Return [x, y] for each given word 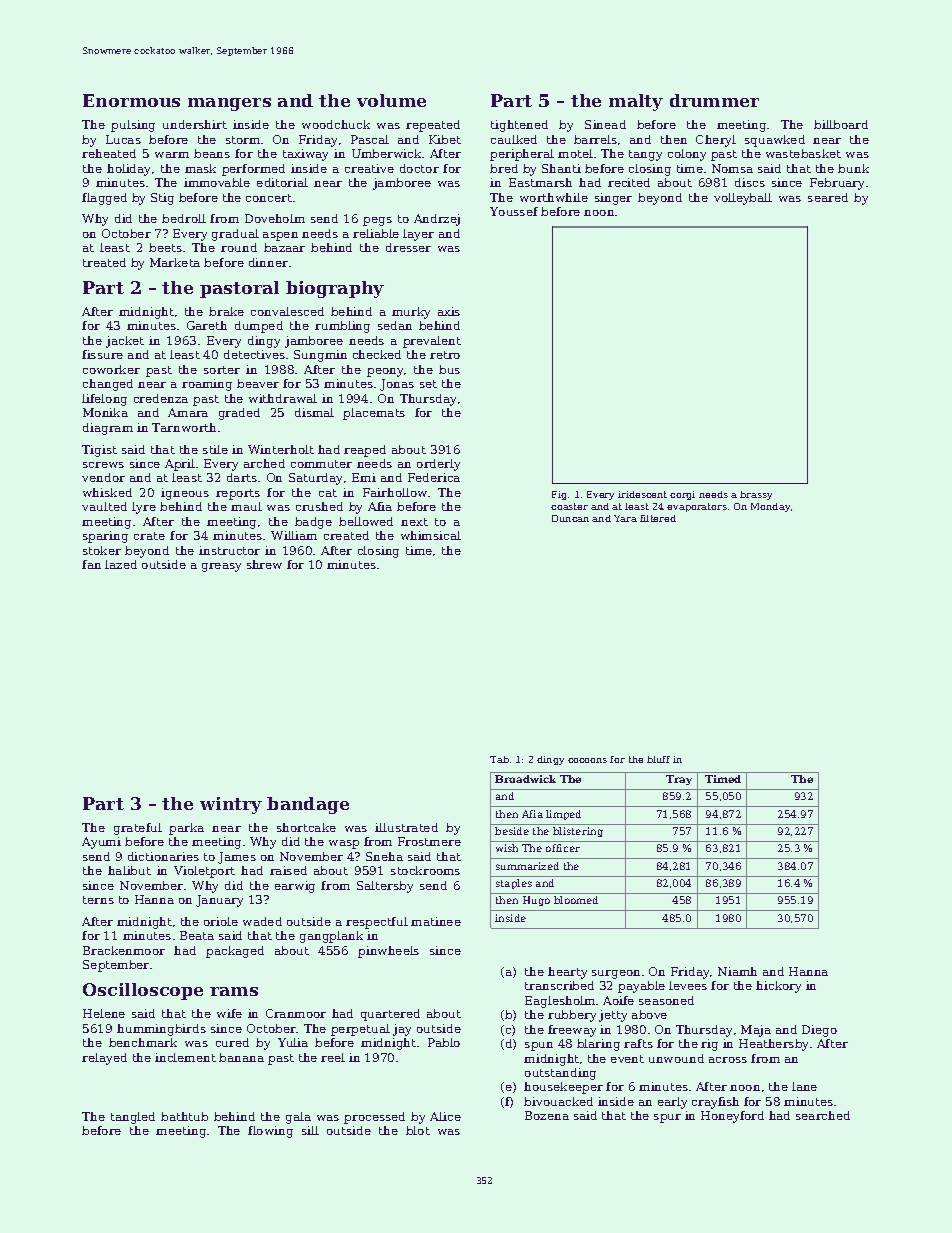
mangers [229, 104]
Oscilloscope [143, 991]
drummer [714, 100]
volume [391, 100]
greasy [221, 567]
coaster [569, 506]
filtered [658, 518]
